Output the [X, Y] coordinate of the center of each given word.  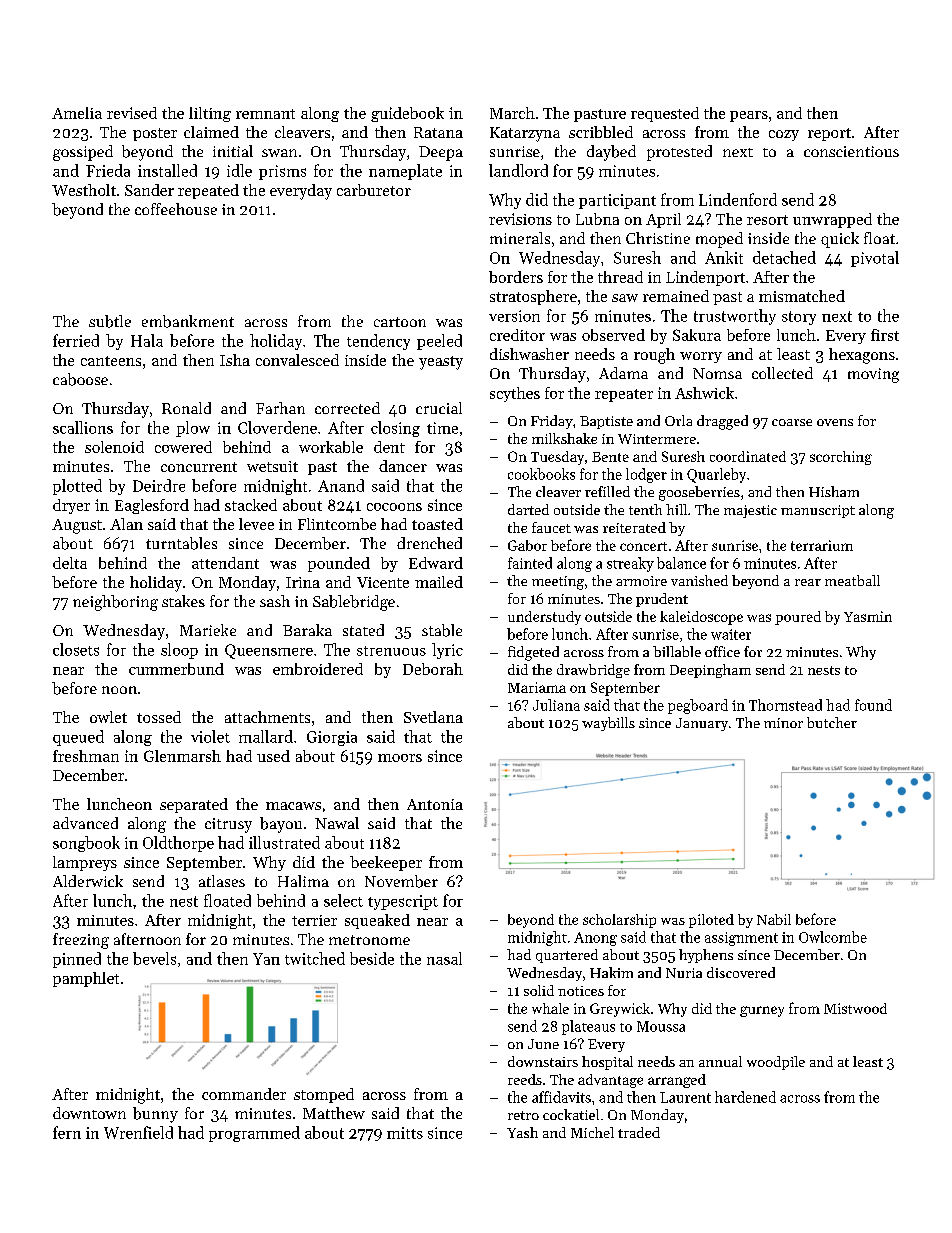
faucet [551, 527]
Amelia [77, 113]
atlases [222, 881]
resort [767, 220]
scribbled [601, 132]
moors [400, 758]
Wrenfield [138, 1132]
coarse [792, 422]
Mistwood [855, 1008]
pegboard [698, 706]
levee [256, 524]
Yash [522, 1132]
